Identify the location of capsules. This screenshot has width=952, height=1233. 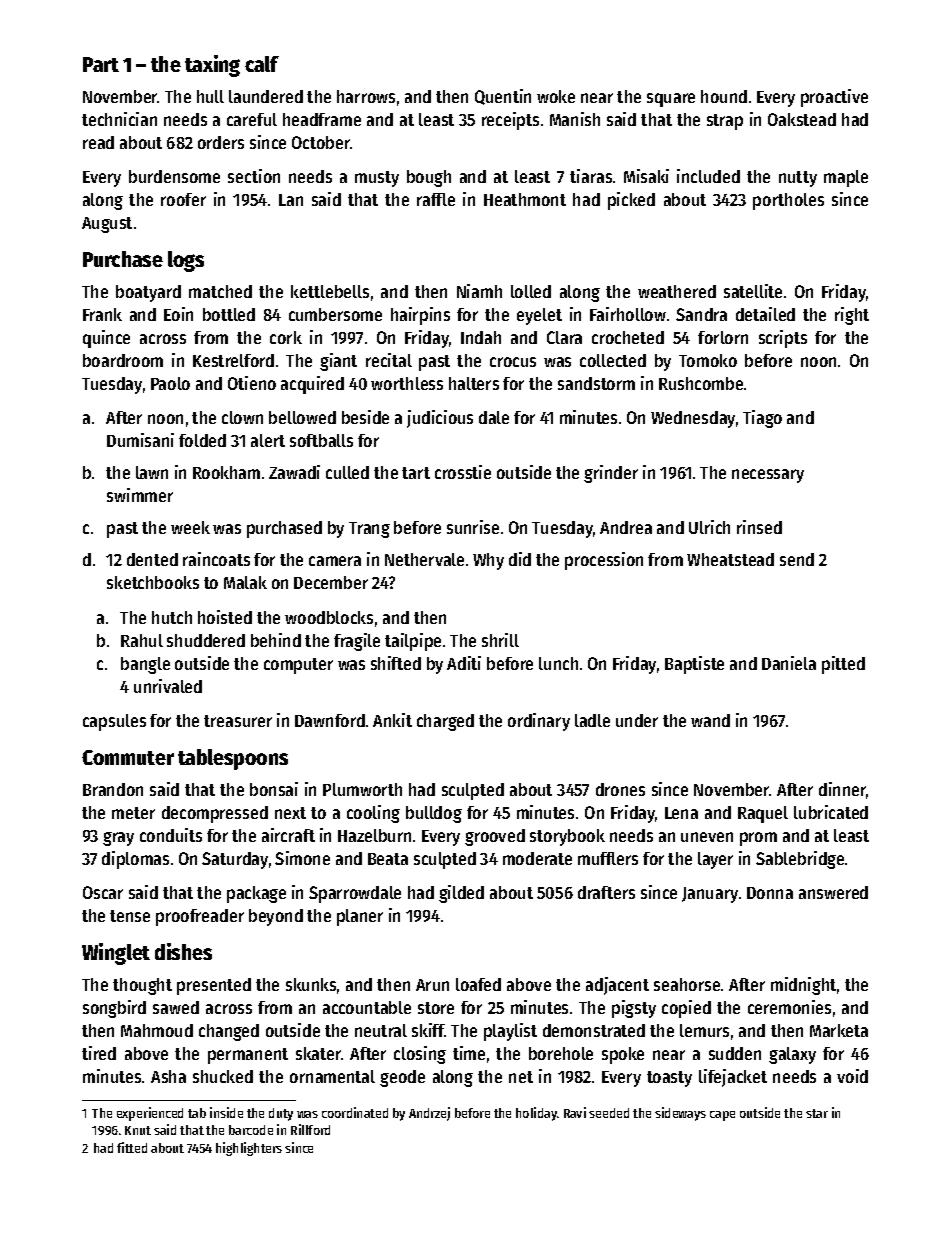
(114, 722).
